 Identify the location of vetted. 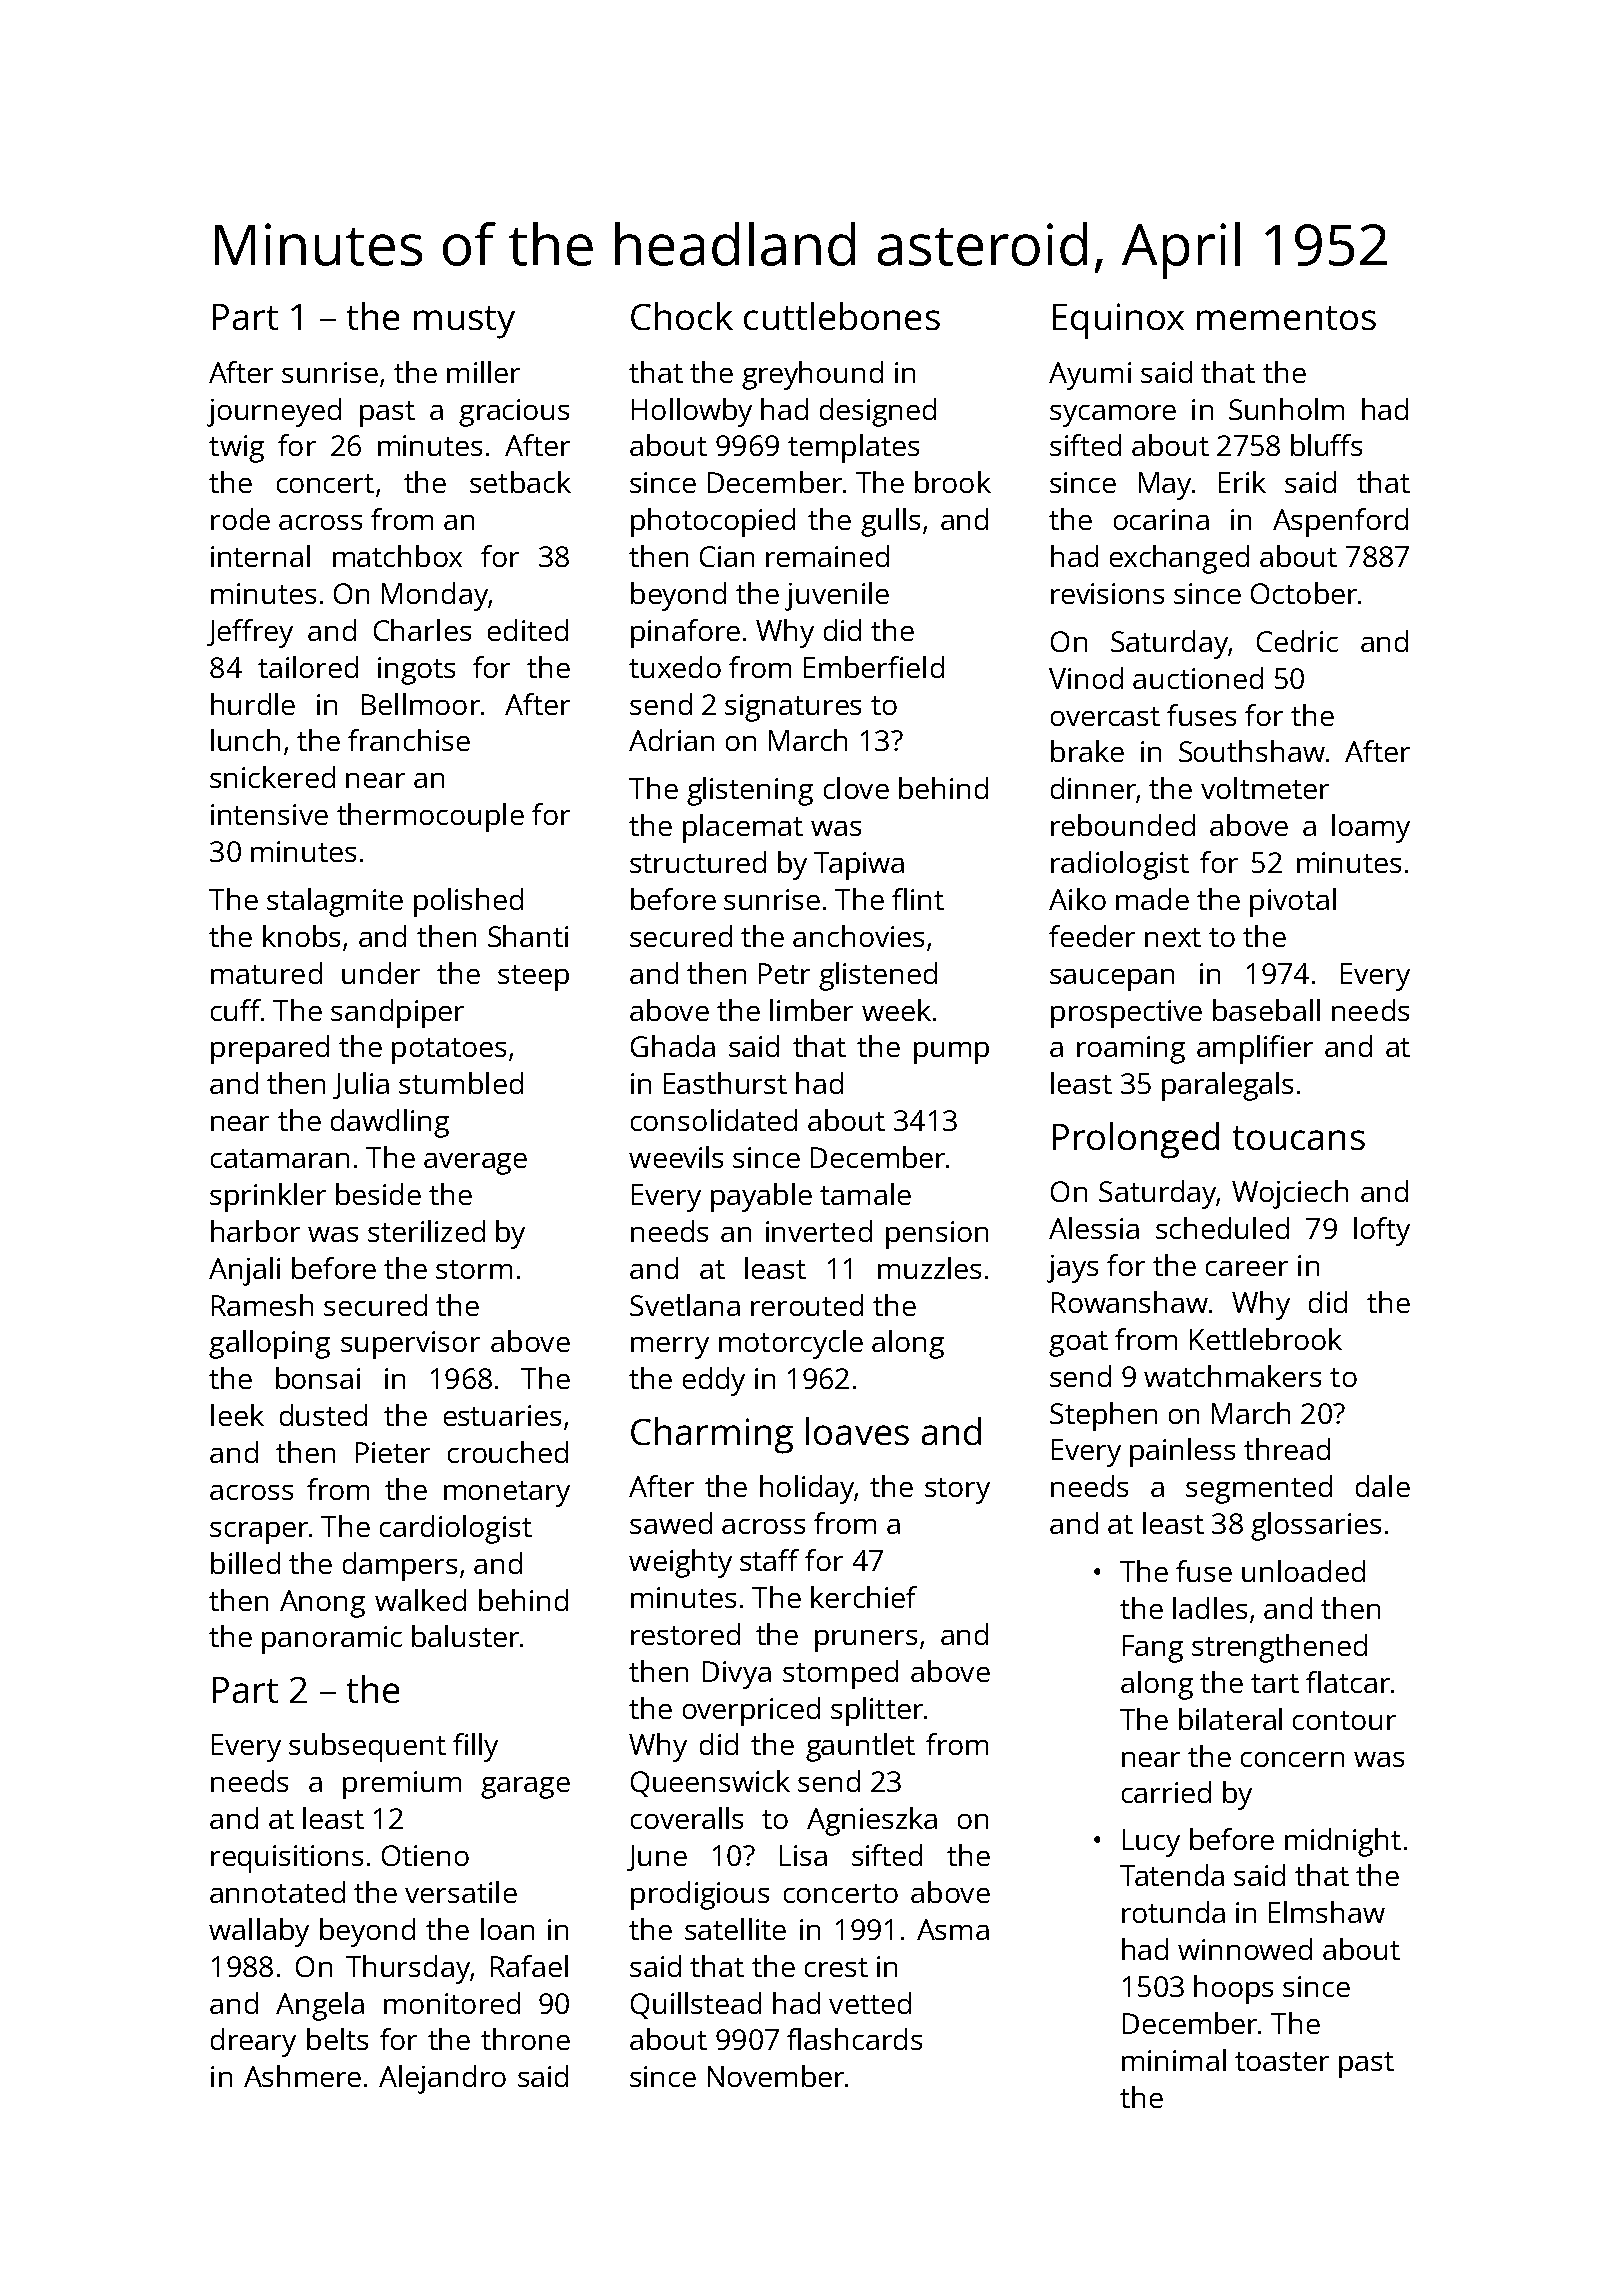
(870, 2003).
